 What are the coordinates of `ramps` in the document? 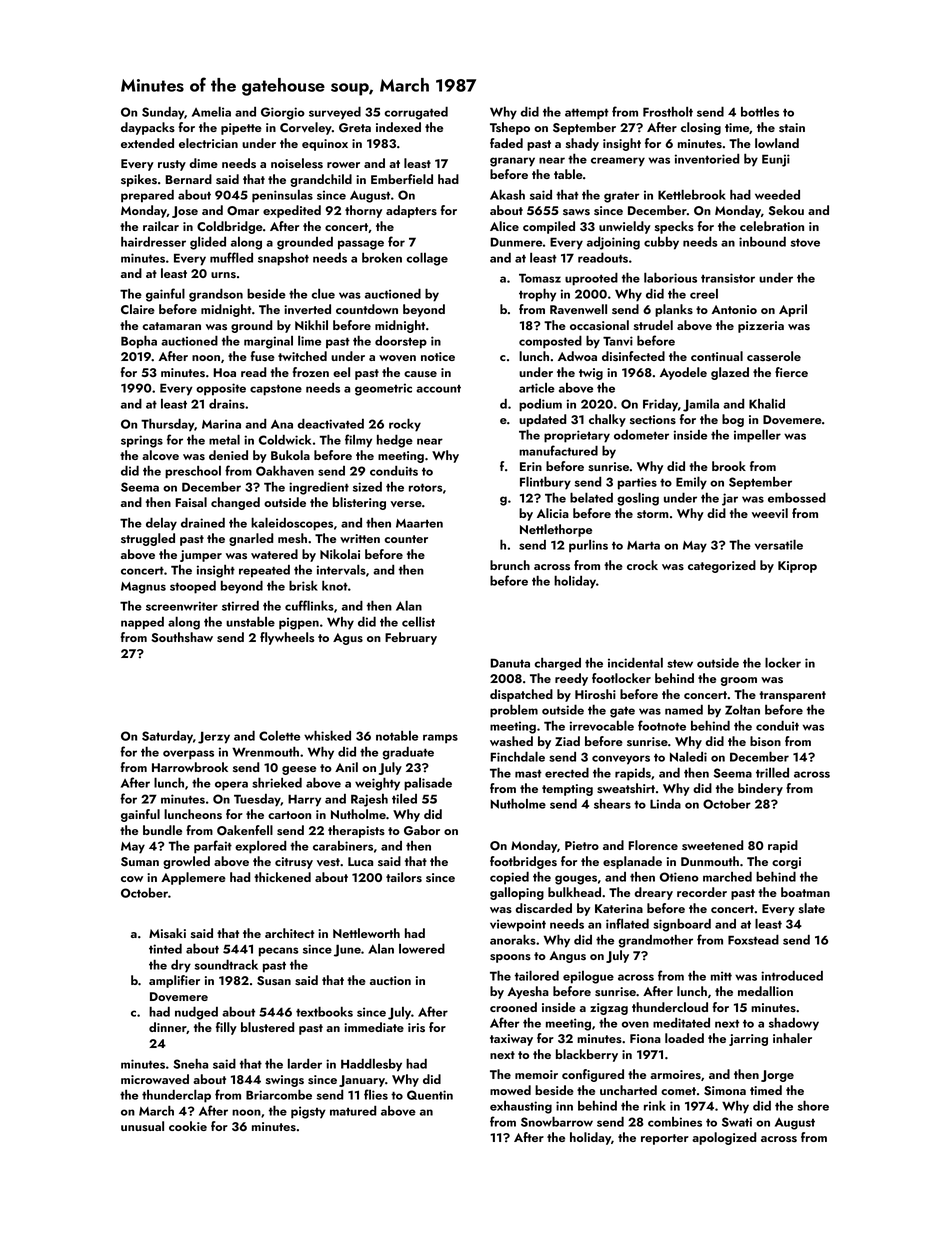 It's located at (440, 739).
